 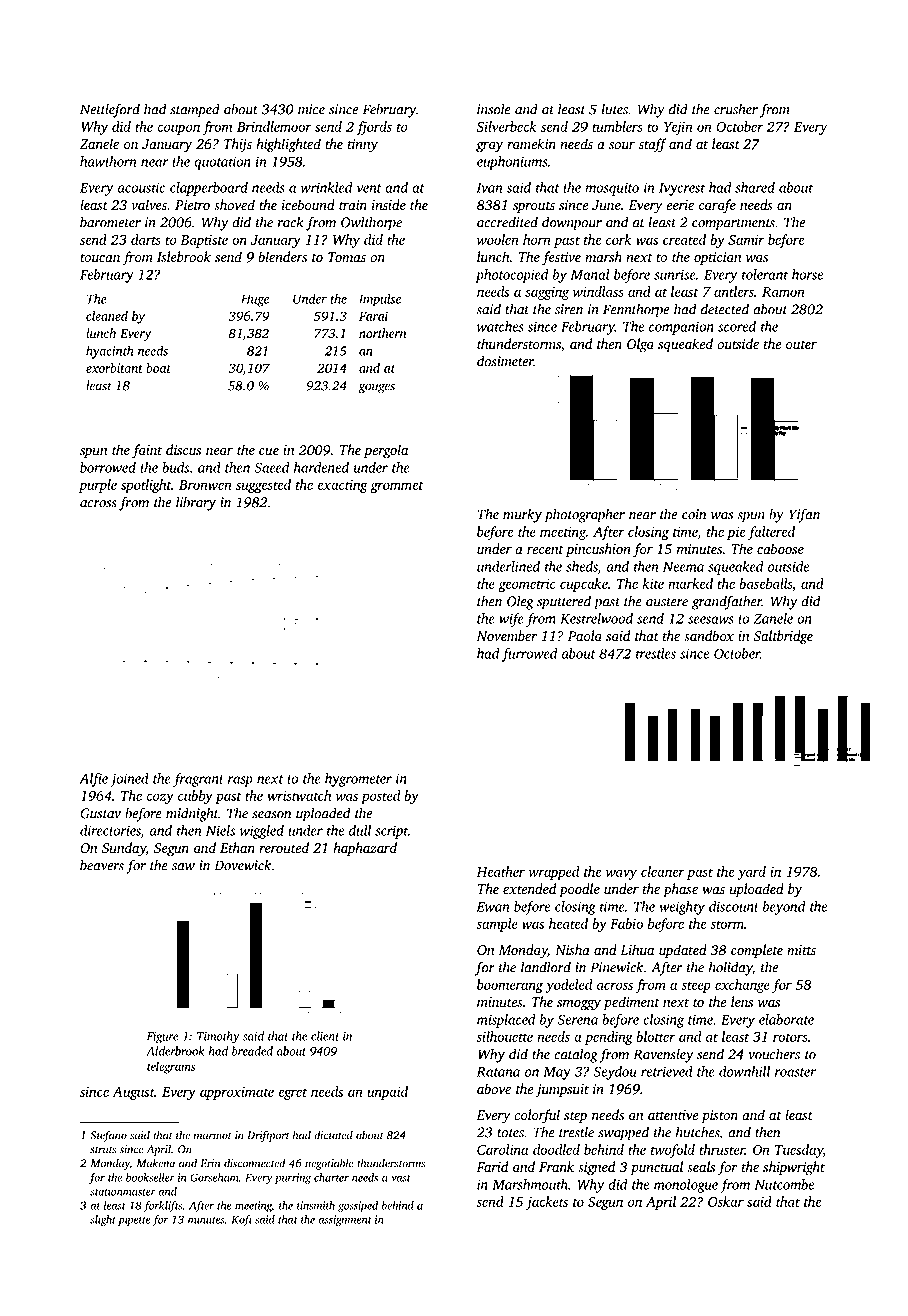 I want to click on fragrant, so click(x=198, y=780).
